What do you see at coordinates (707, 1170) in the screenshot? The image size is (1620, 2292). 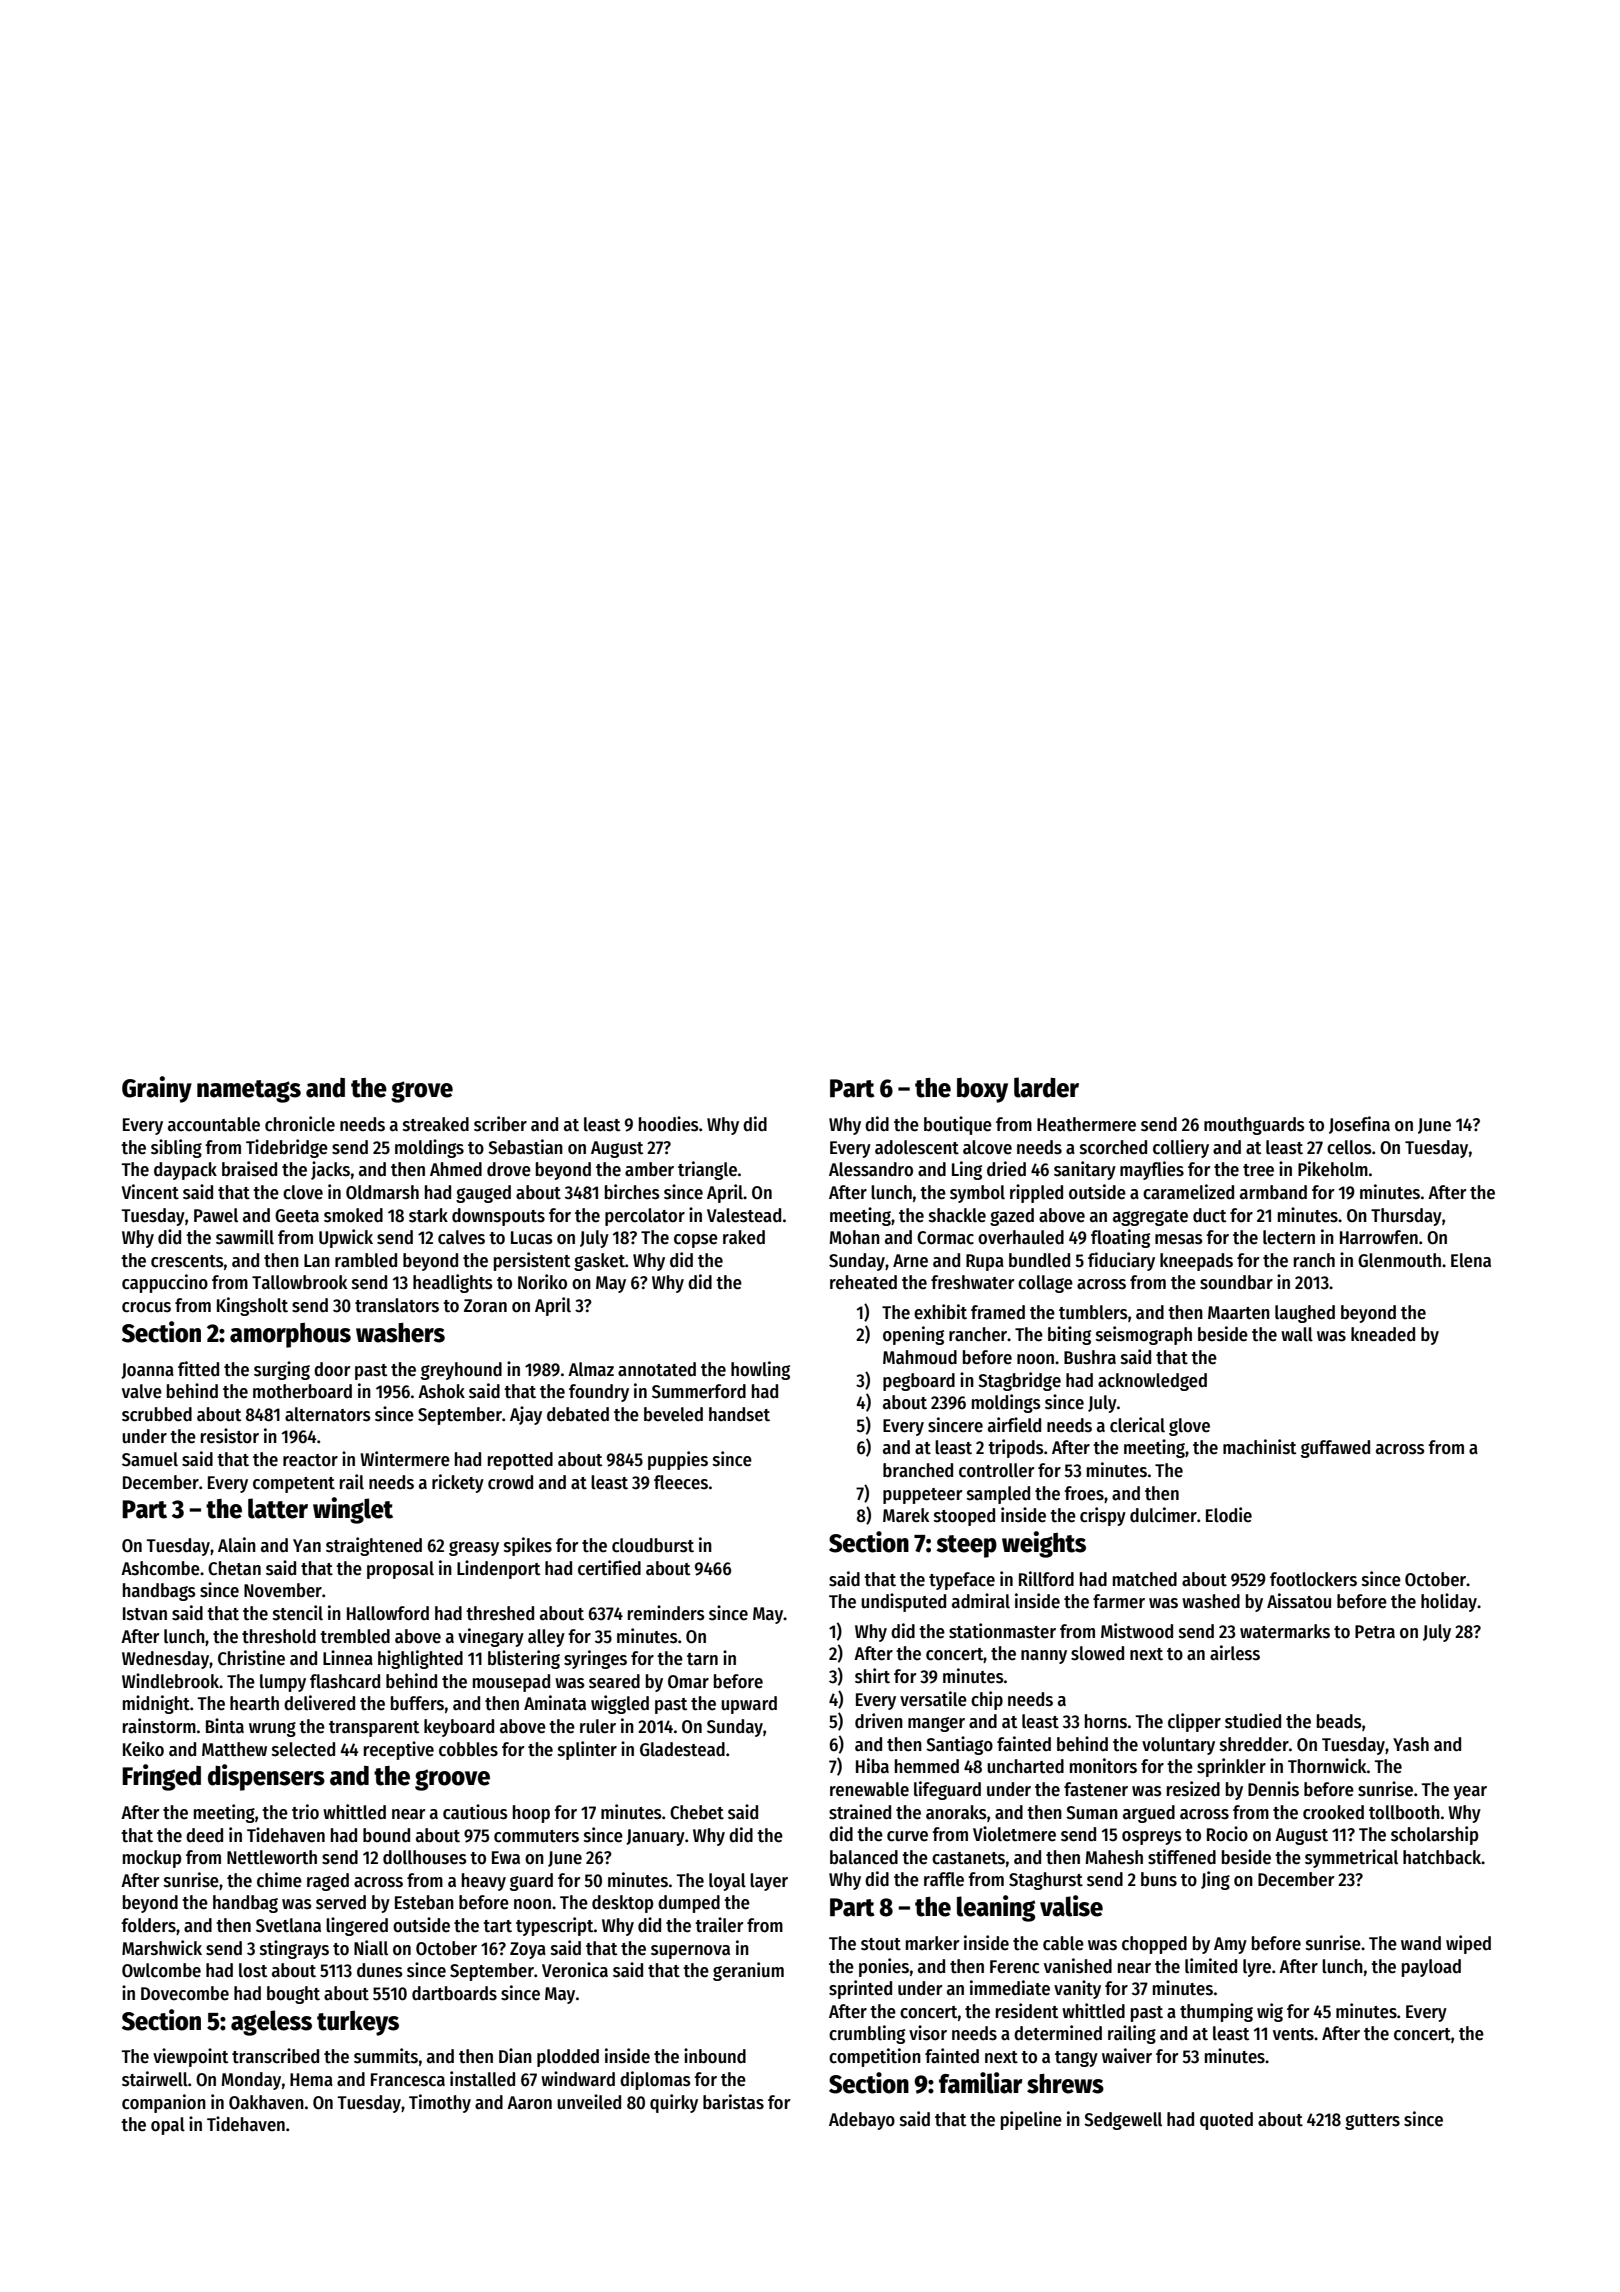 I see `triangle` at bounding box center [707, 1170].
